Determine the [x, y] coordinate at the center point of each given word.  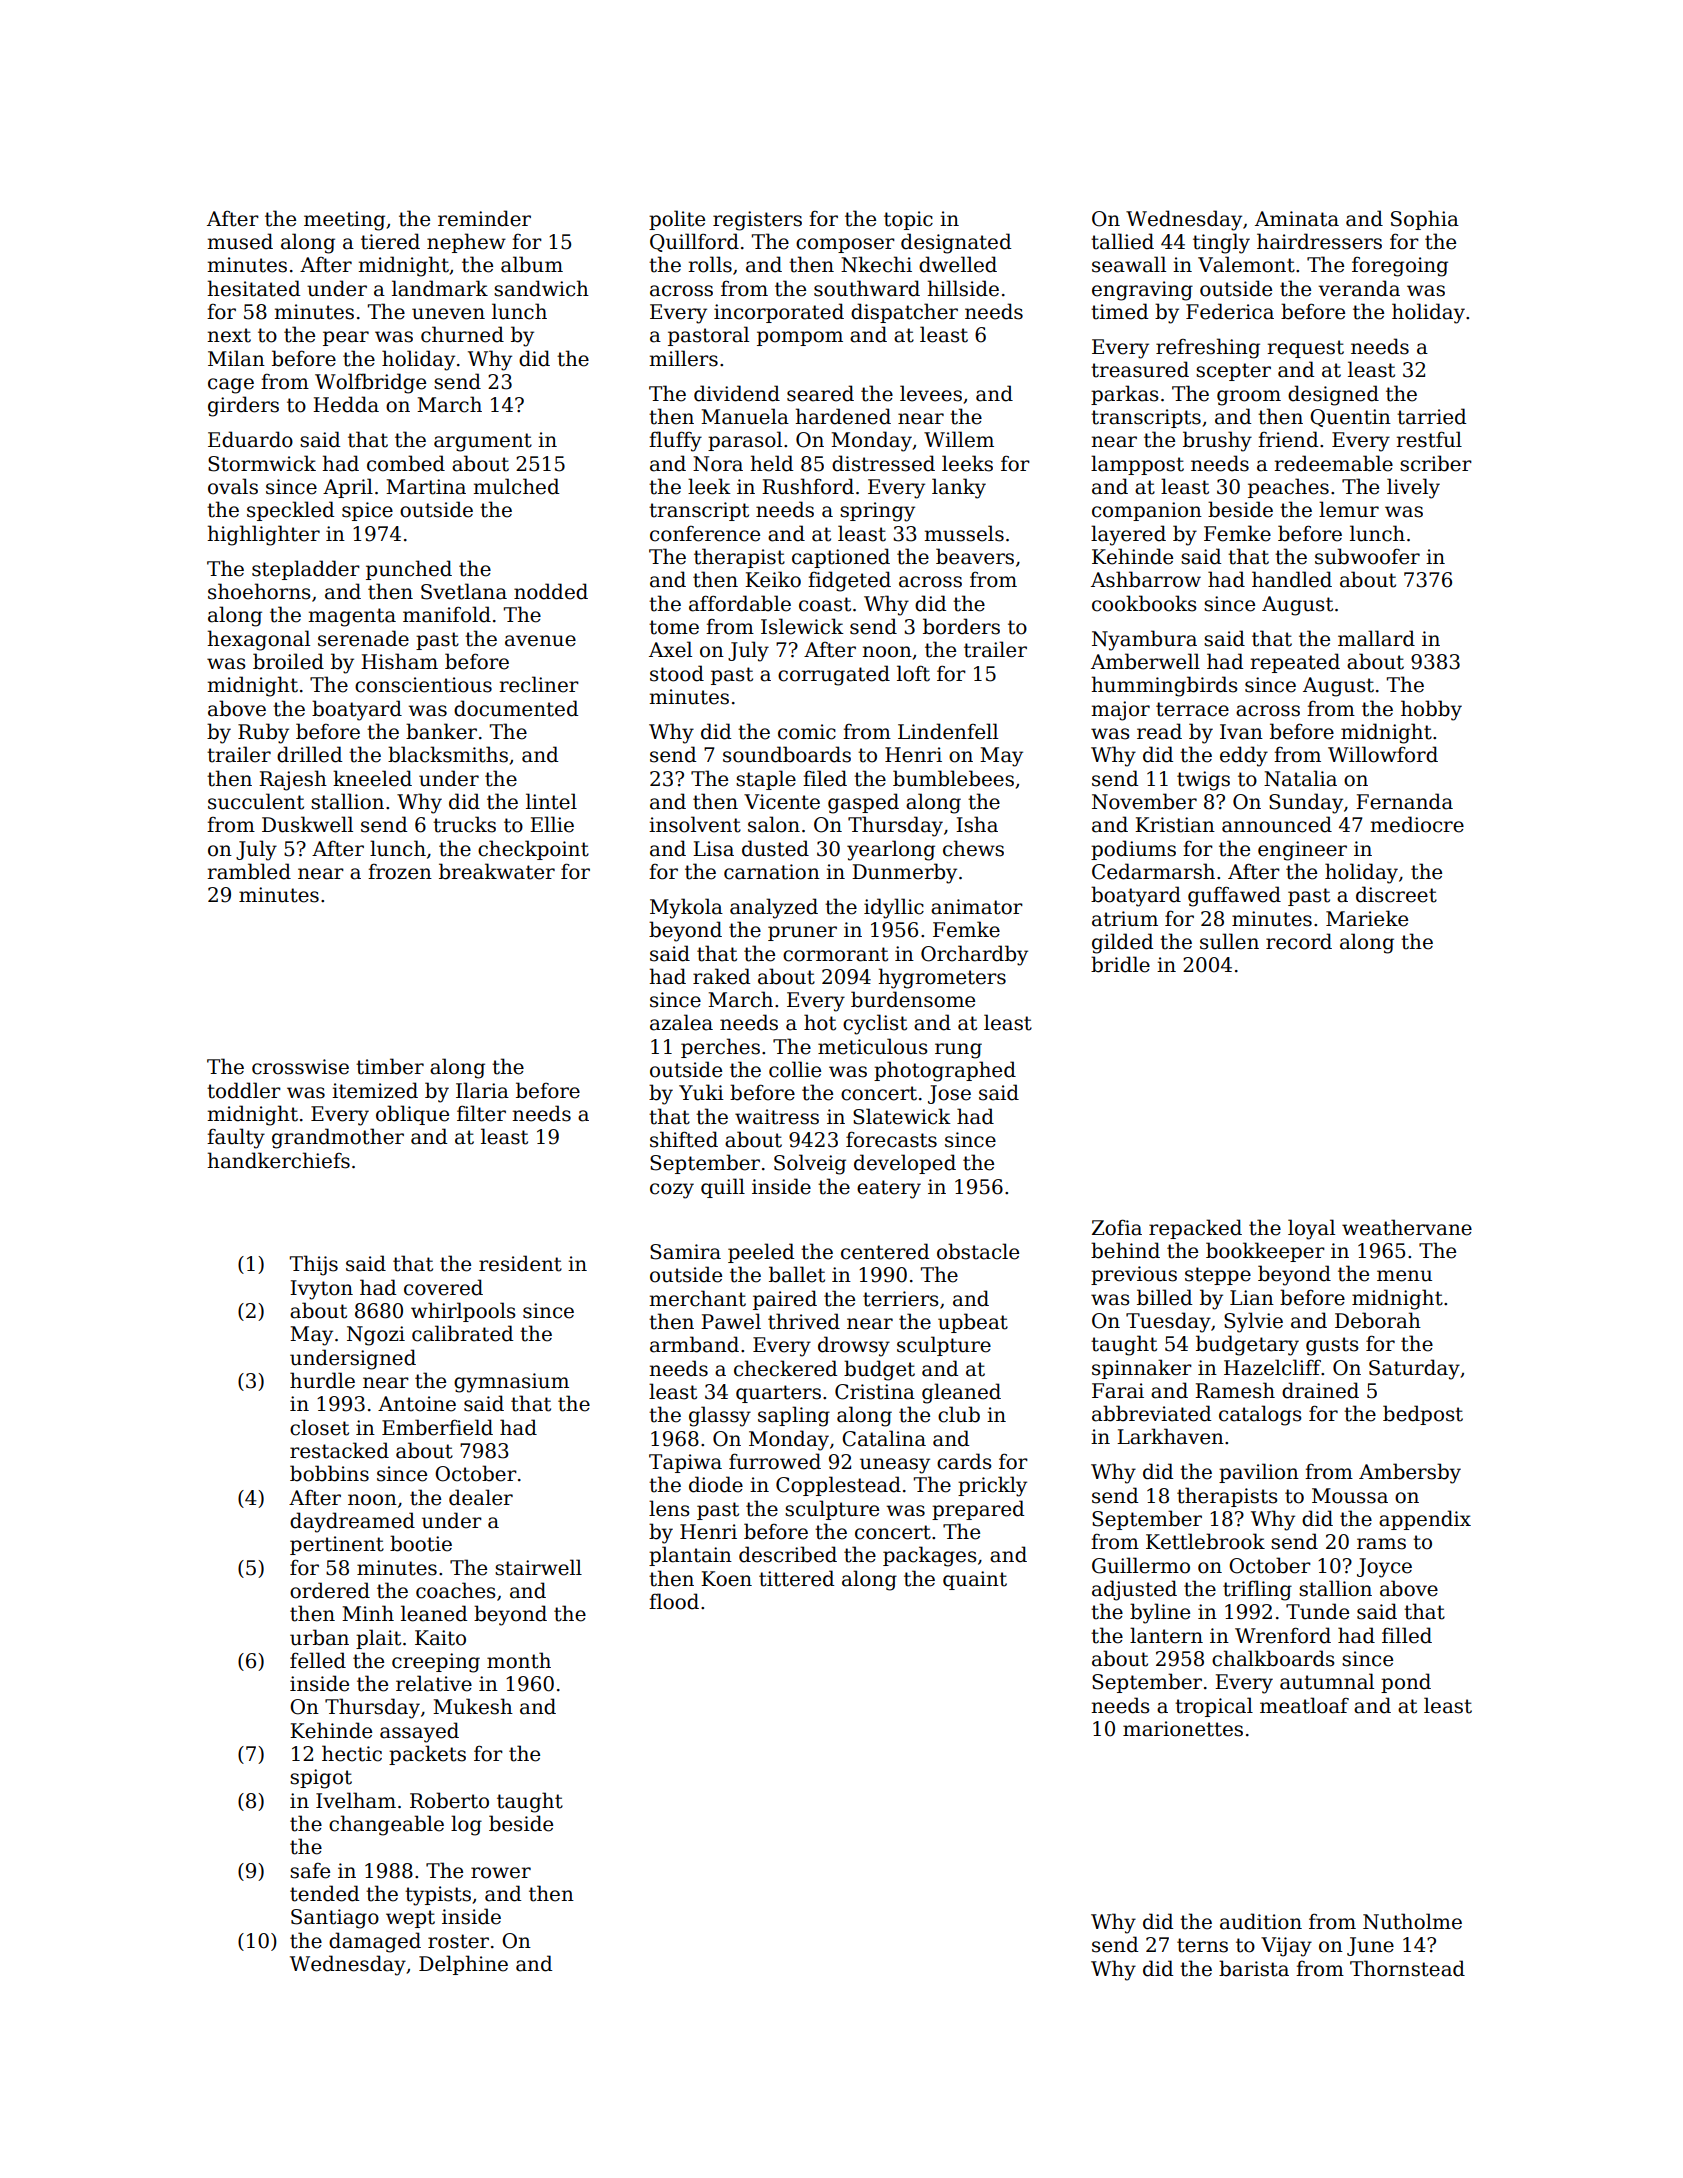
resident [520, 1263]
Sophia [1425, 220]
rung [958, 1051]
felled [318, 1660]
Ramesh [1235, 1390]
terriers [901, 1299]
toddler [244, 1090]
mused [240, 241]
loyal [1311, 1229]
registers [757, 221]
